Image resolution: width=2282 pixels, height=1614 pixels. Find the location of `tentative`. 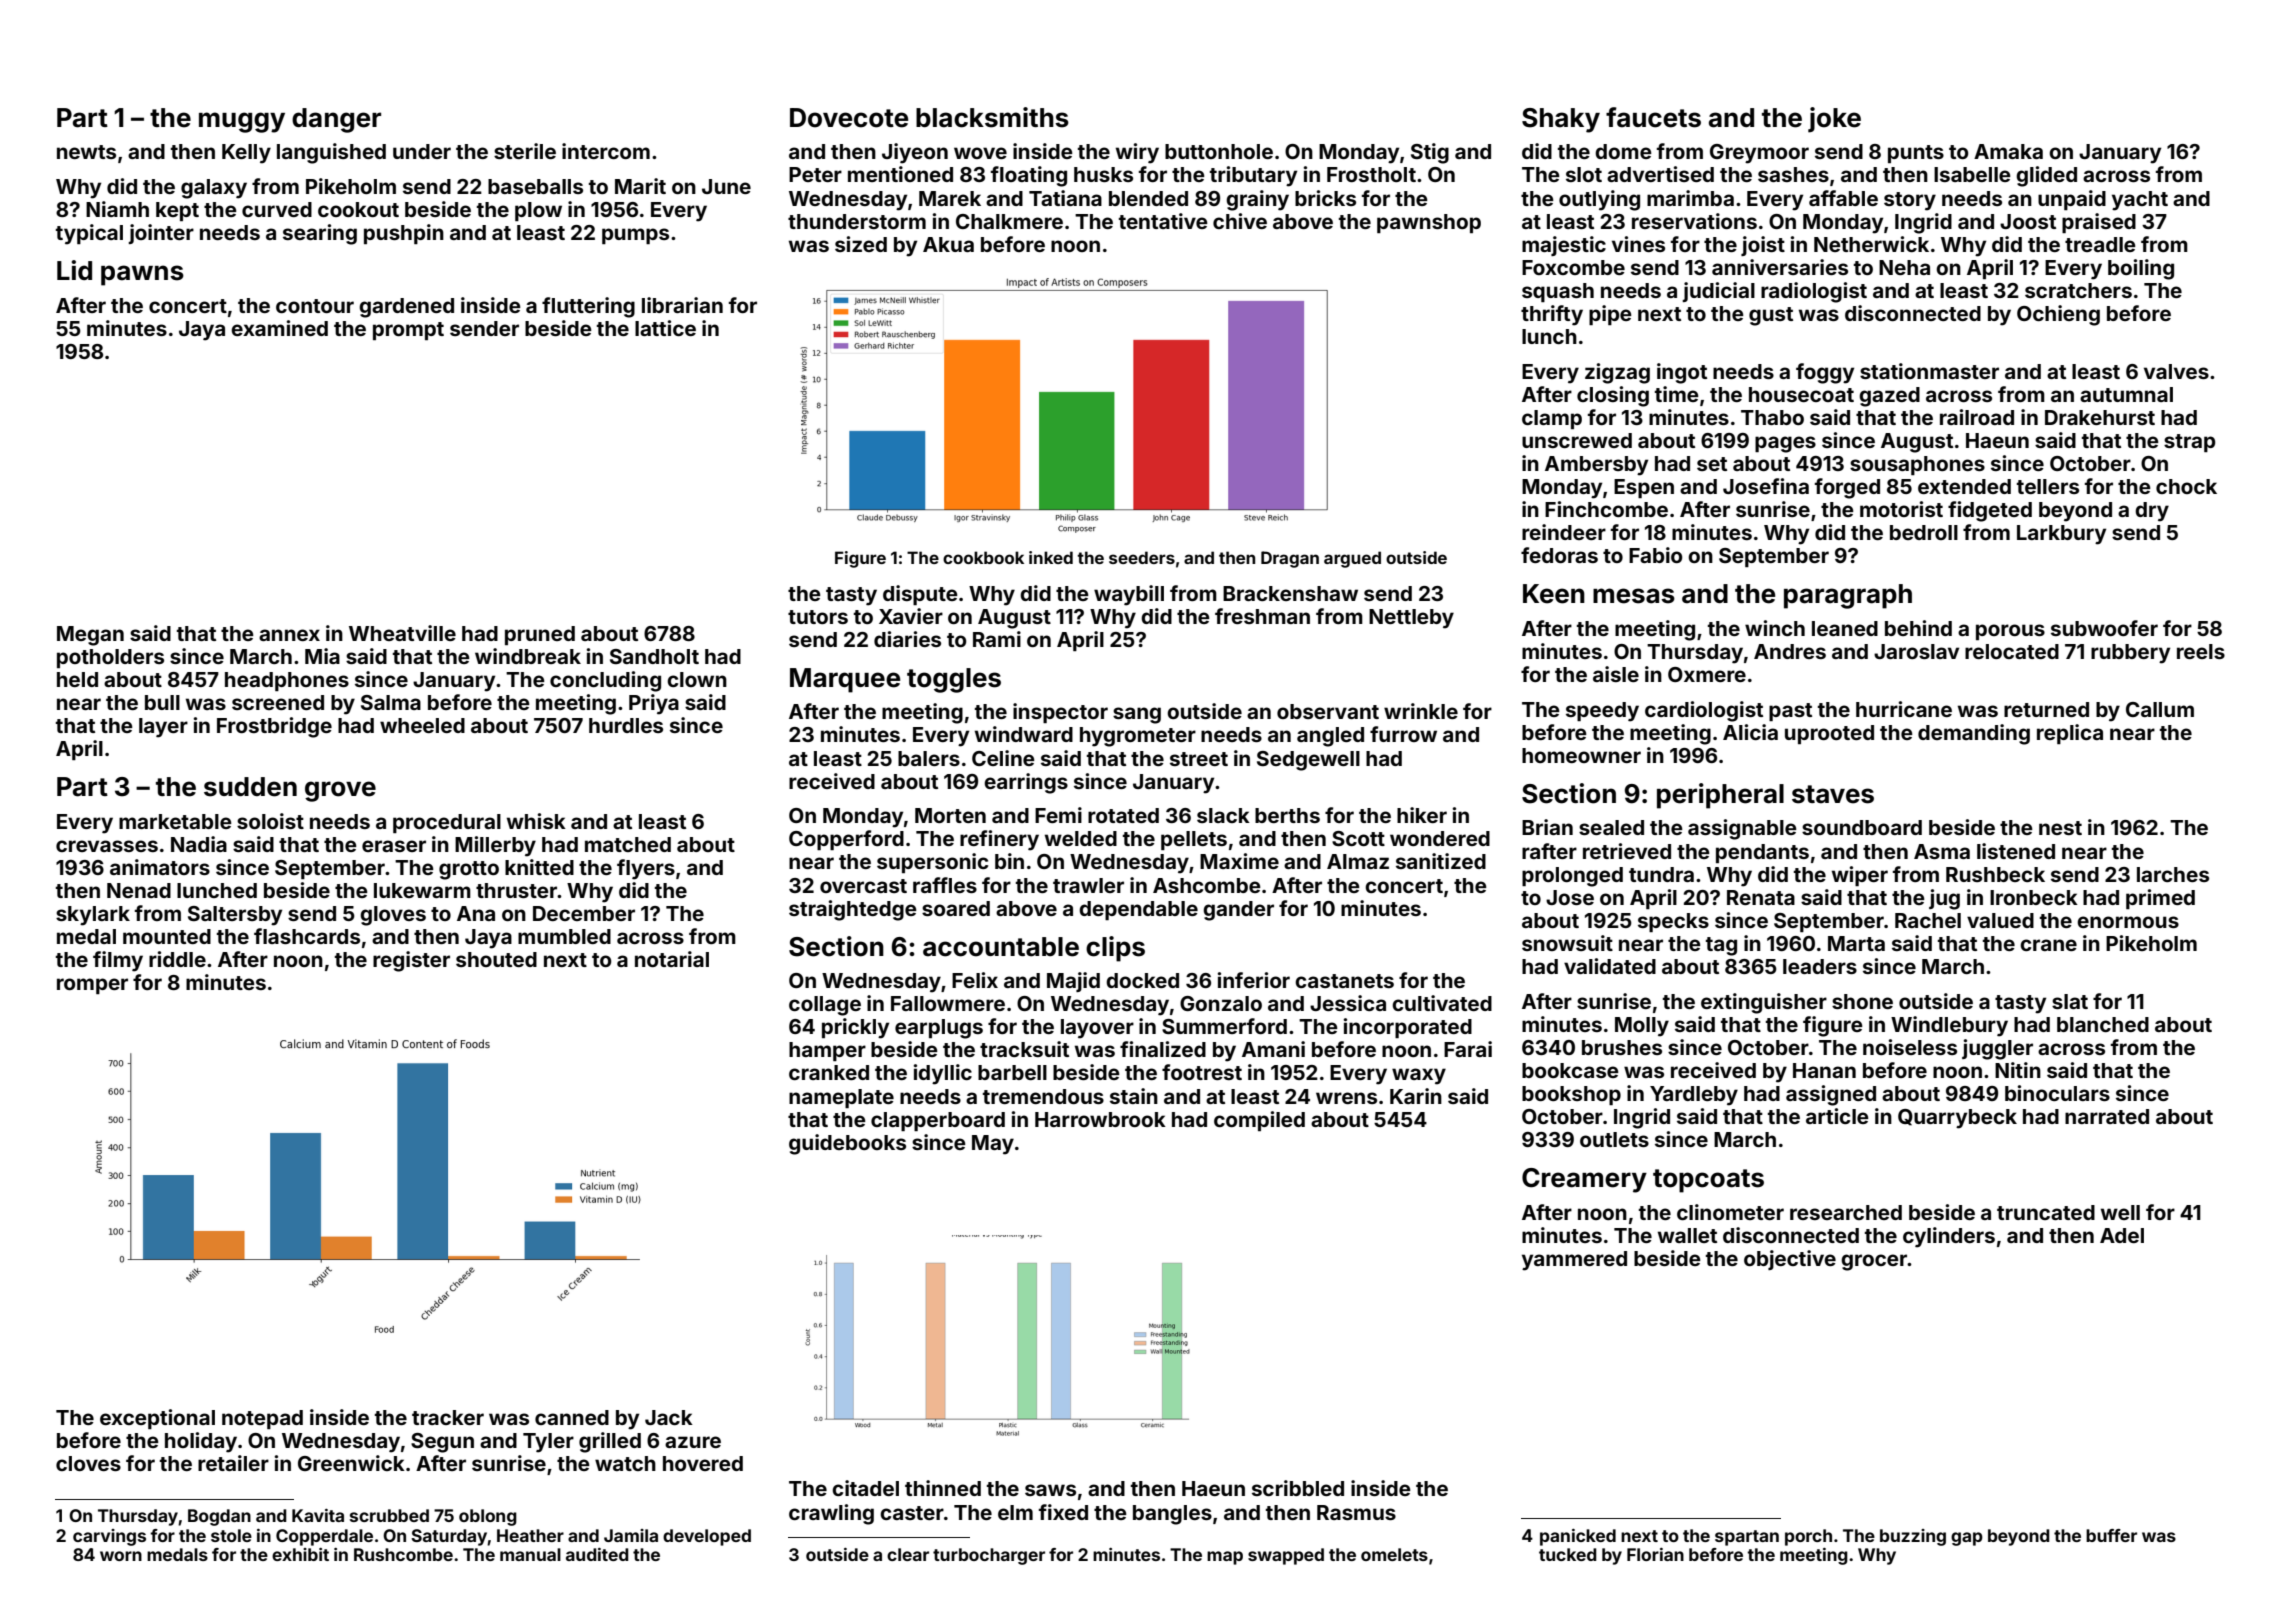

tentative is located at coordinates (1163, 221).
